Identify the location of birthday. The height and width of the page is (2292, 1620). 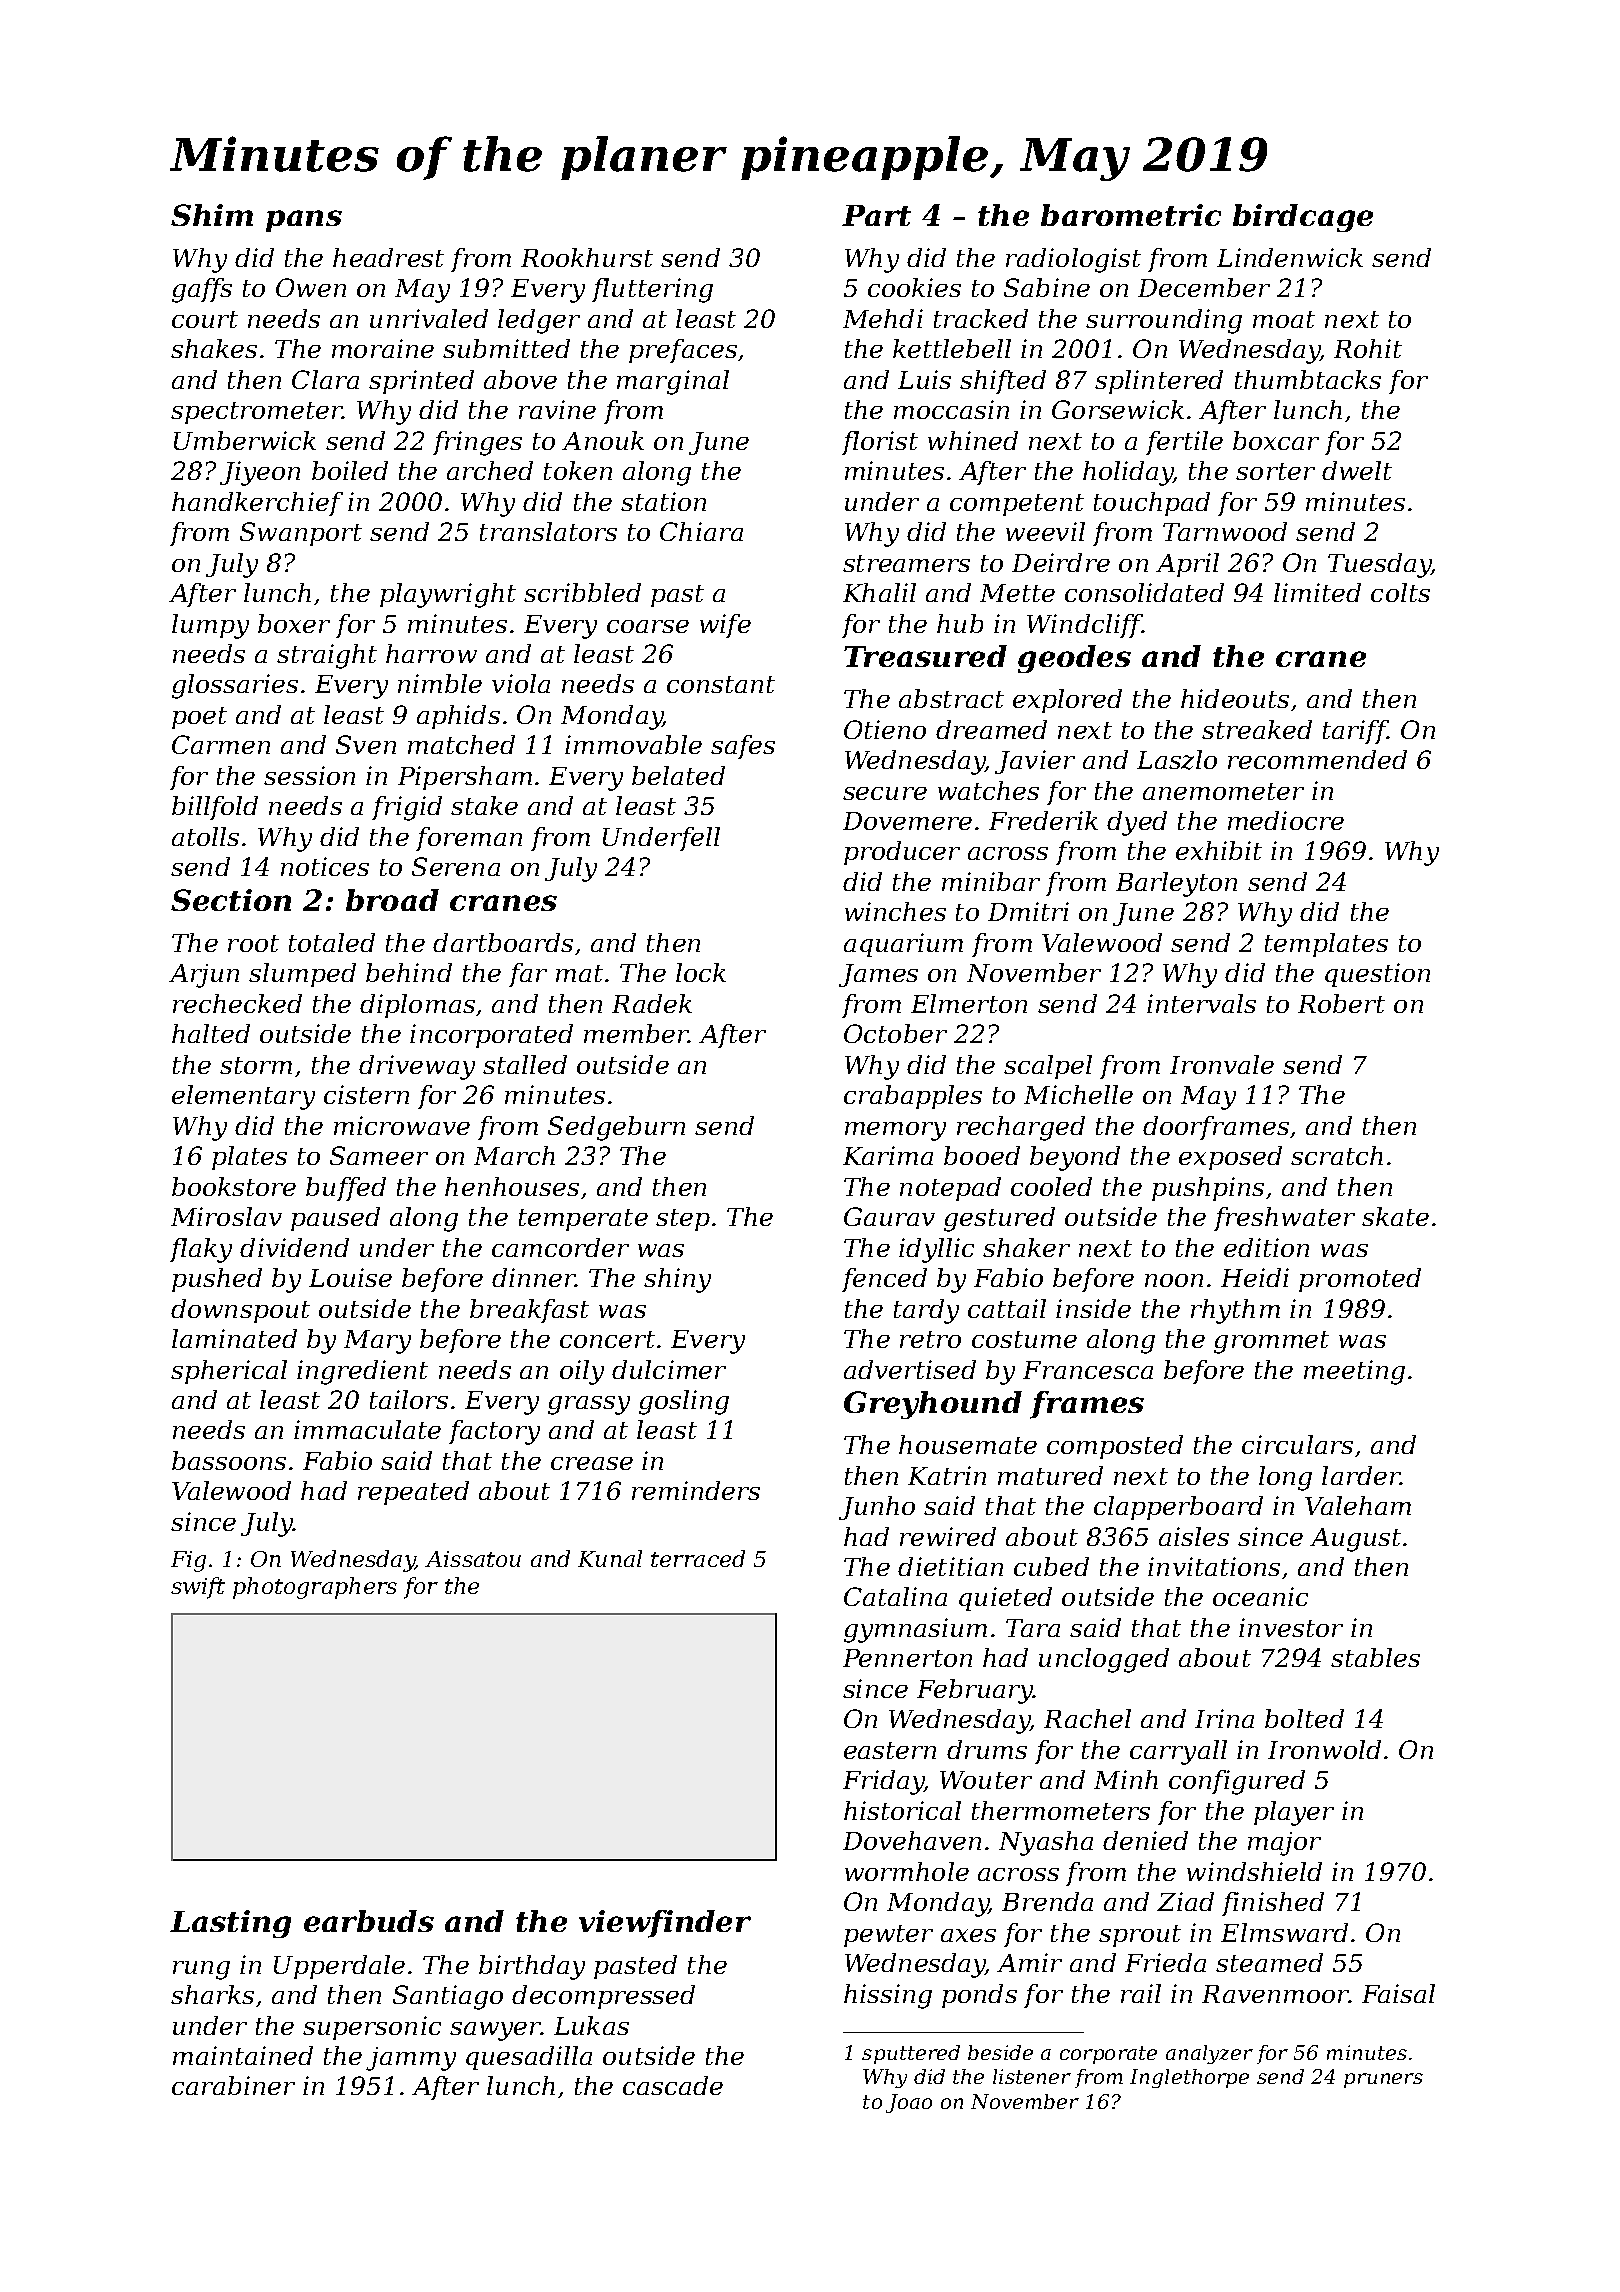
(532, 1967).
